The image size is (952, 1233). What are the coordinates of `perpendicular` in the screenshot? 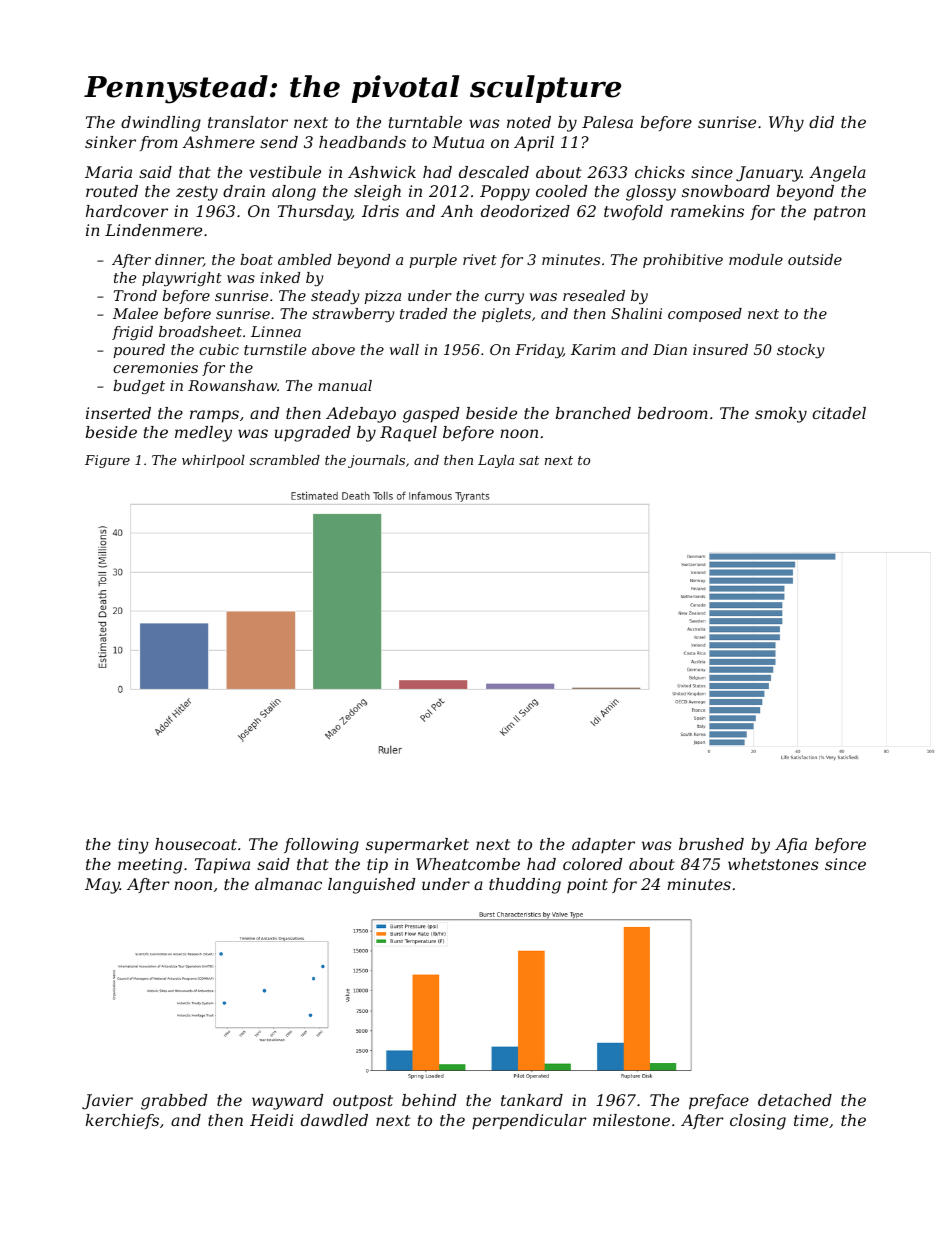 It's located at (529, 1122).
